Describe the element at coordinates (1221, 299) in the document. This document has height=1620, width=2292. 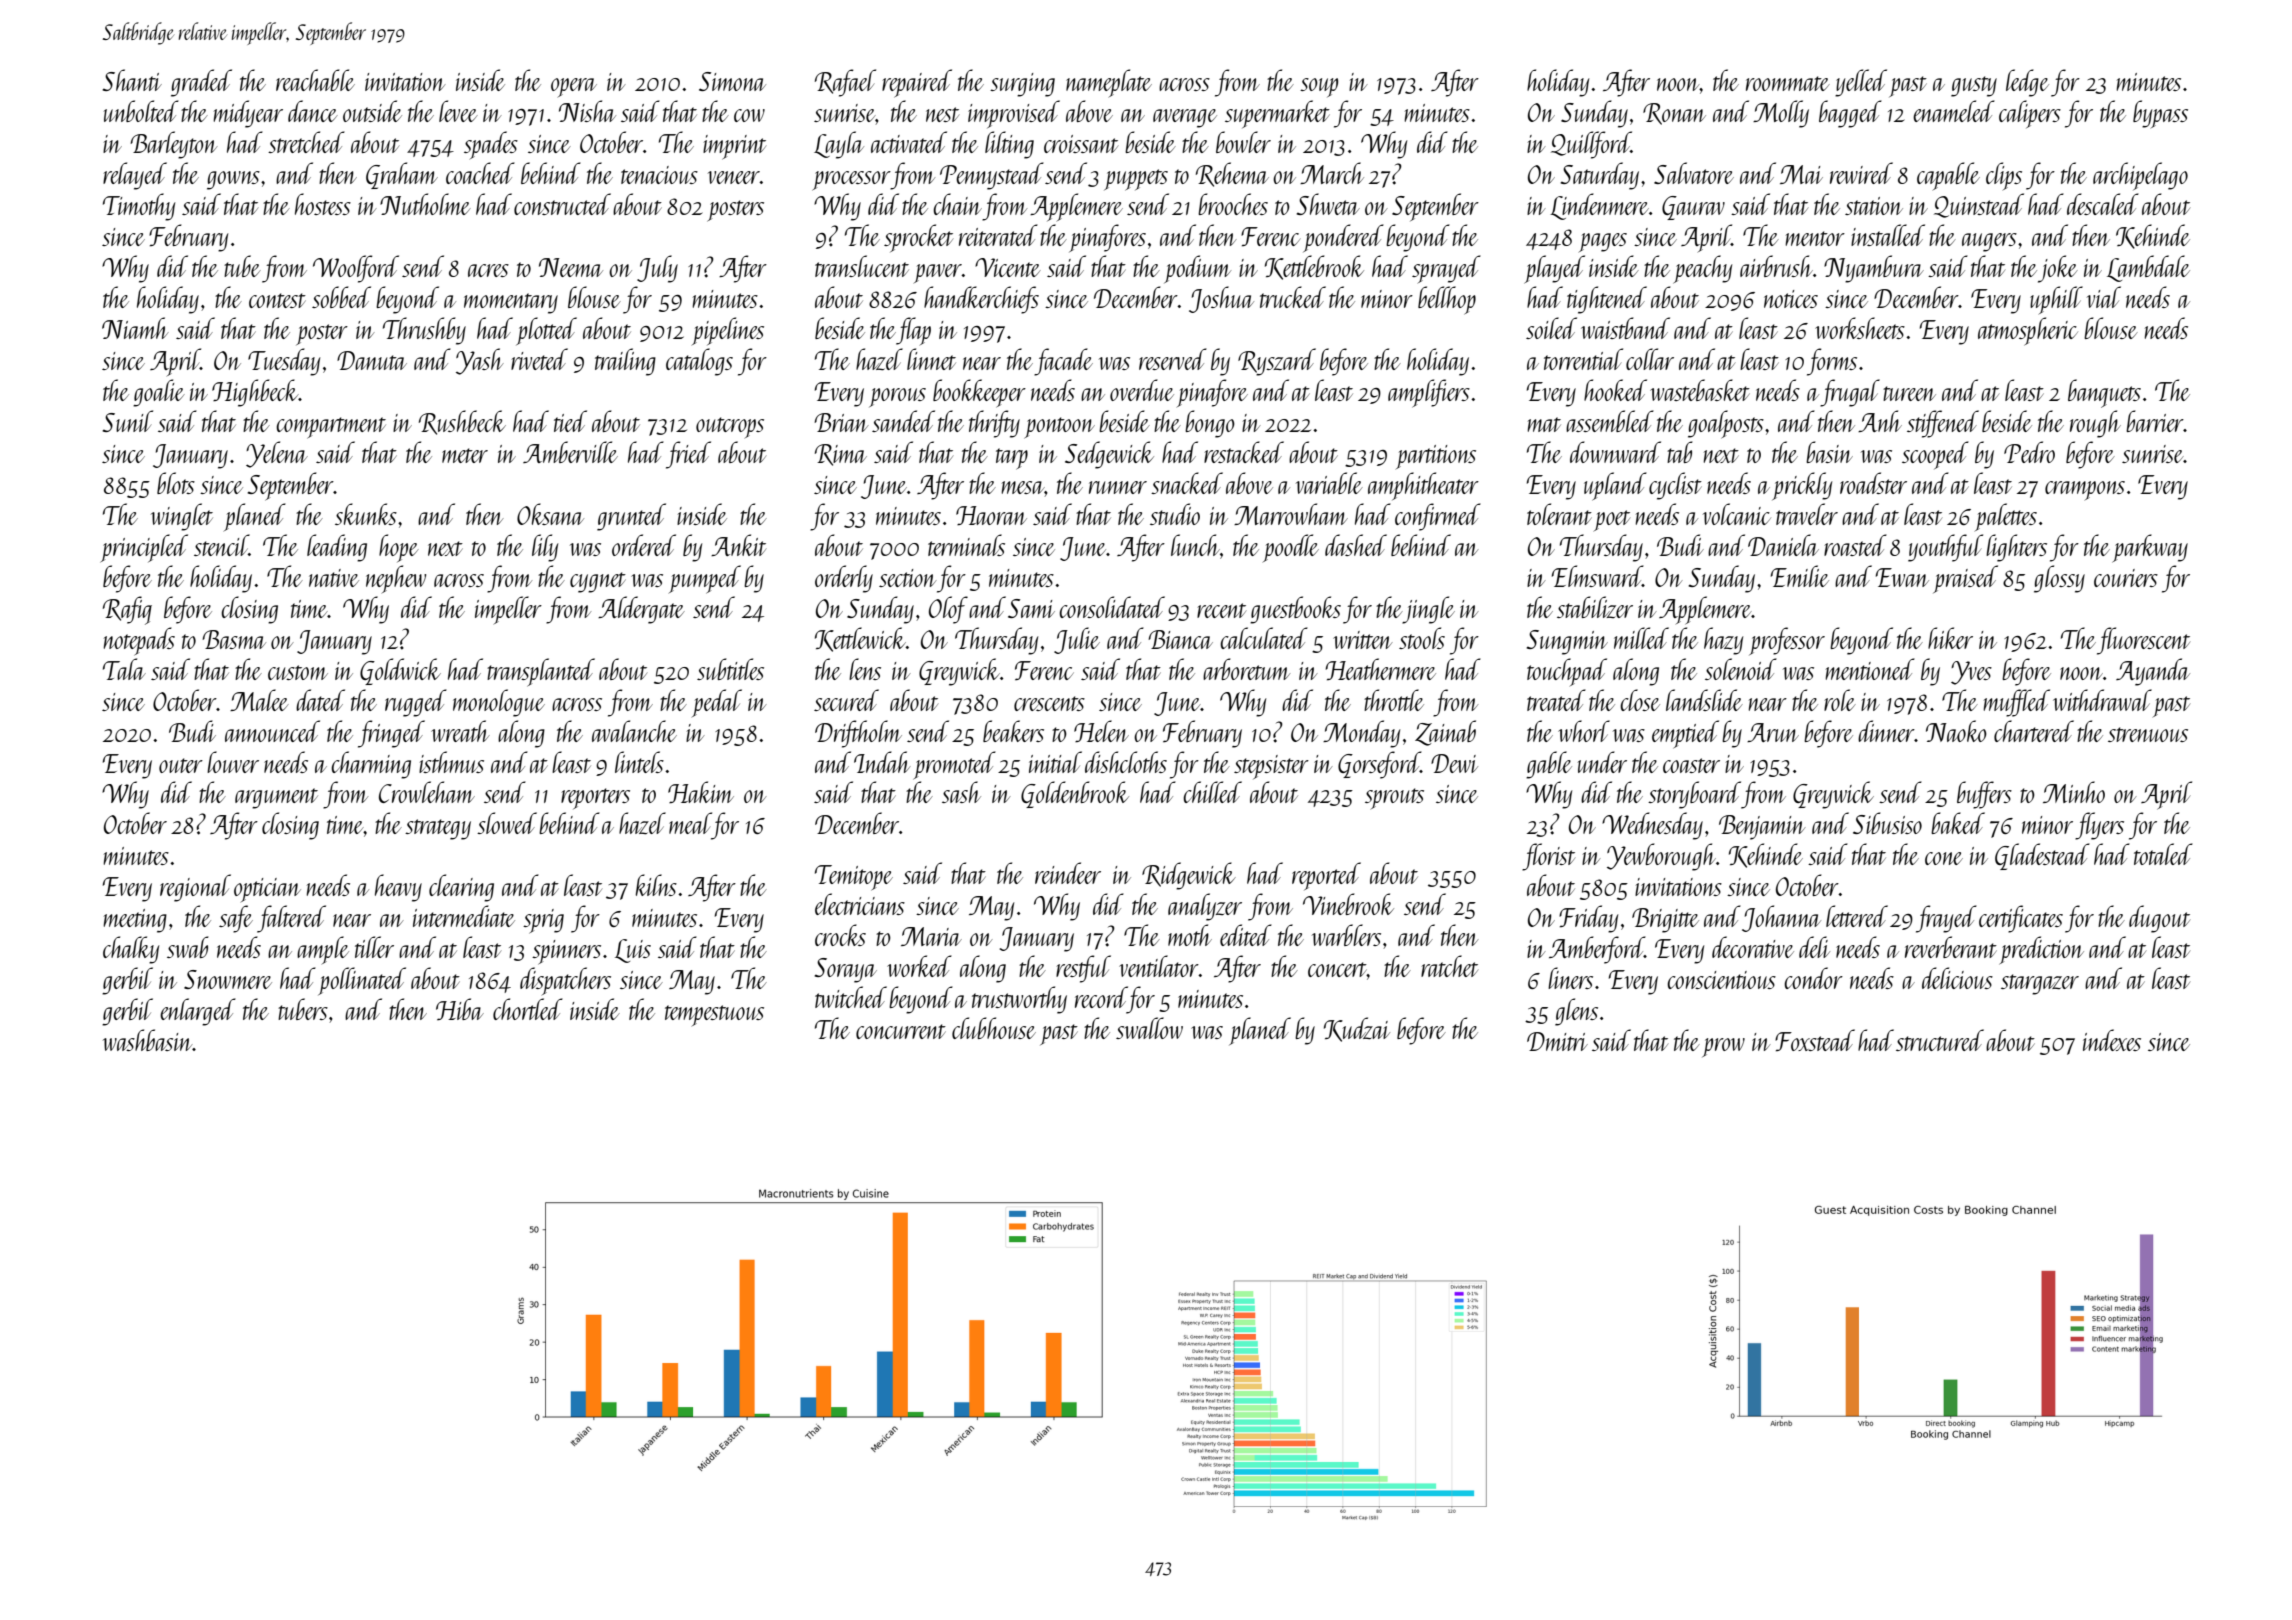
I see `Joshua` at that location.
